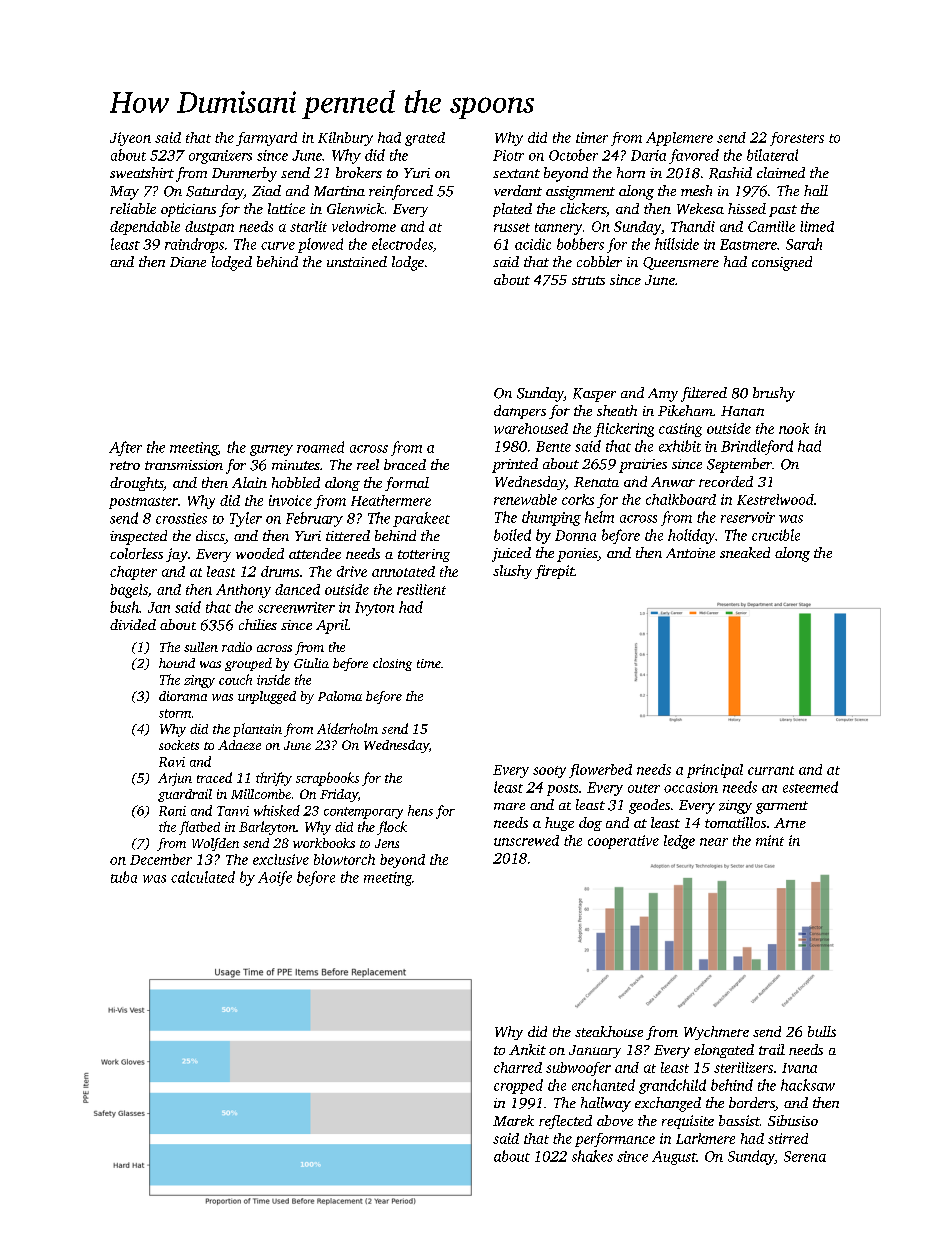  What do you see at coordinates (681, 263) in the page?
I see `Queensmere` at bounding box center [681, 263].
